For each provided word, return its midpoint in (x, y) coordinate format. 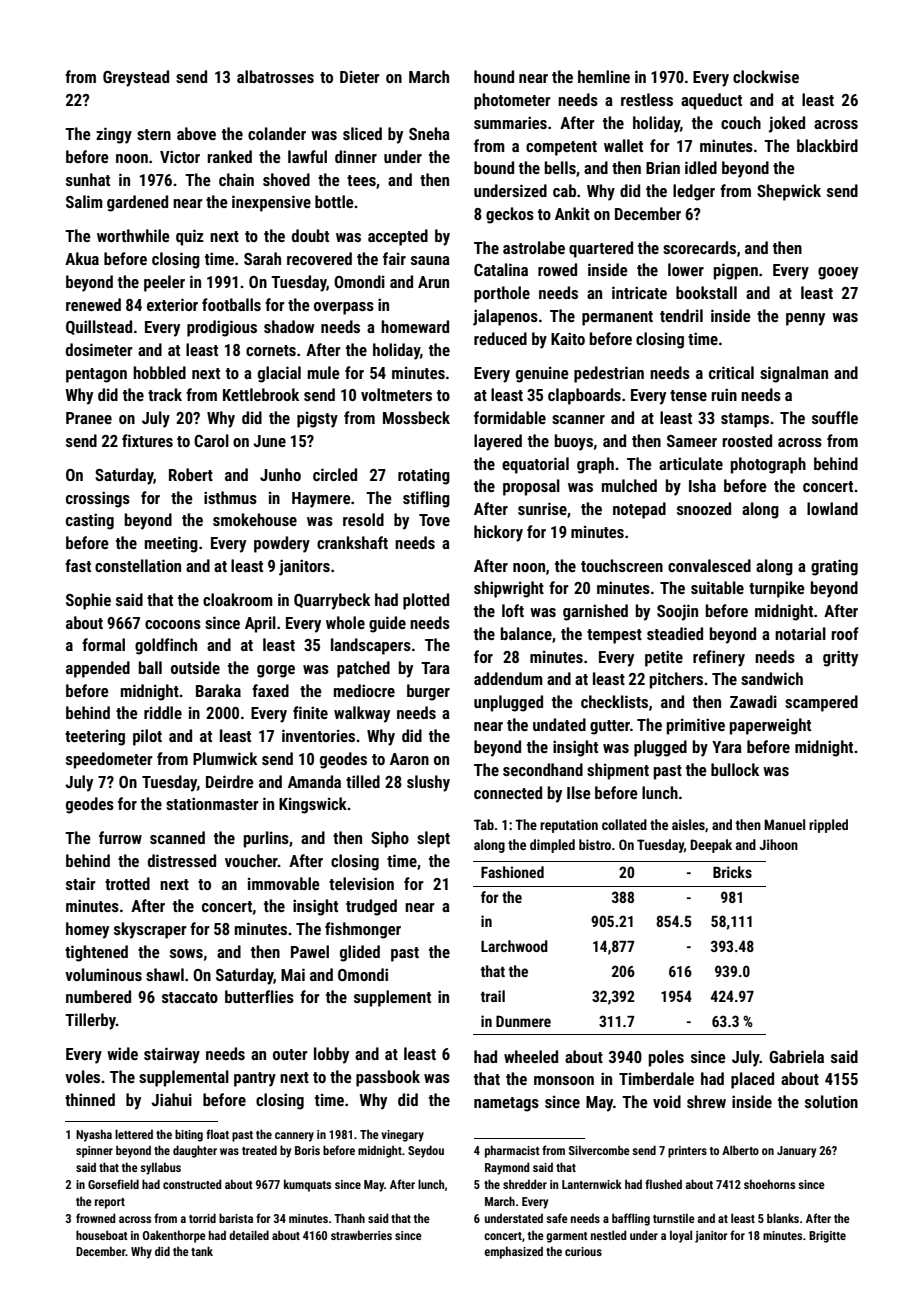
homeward (415, 326)
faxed (270, 690)
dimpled (552, 846)
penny (805, 319)
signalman (794, 374)
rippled (828, 826)
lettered (134, 1134)
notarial (800, 633)
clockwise (766, 76)
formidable (510, 417)
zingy (114, 135)
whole (345, 622)
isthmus (230, 497)
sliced (362, 133)
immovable (284, 883)
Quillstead (99, 327)
